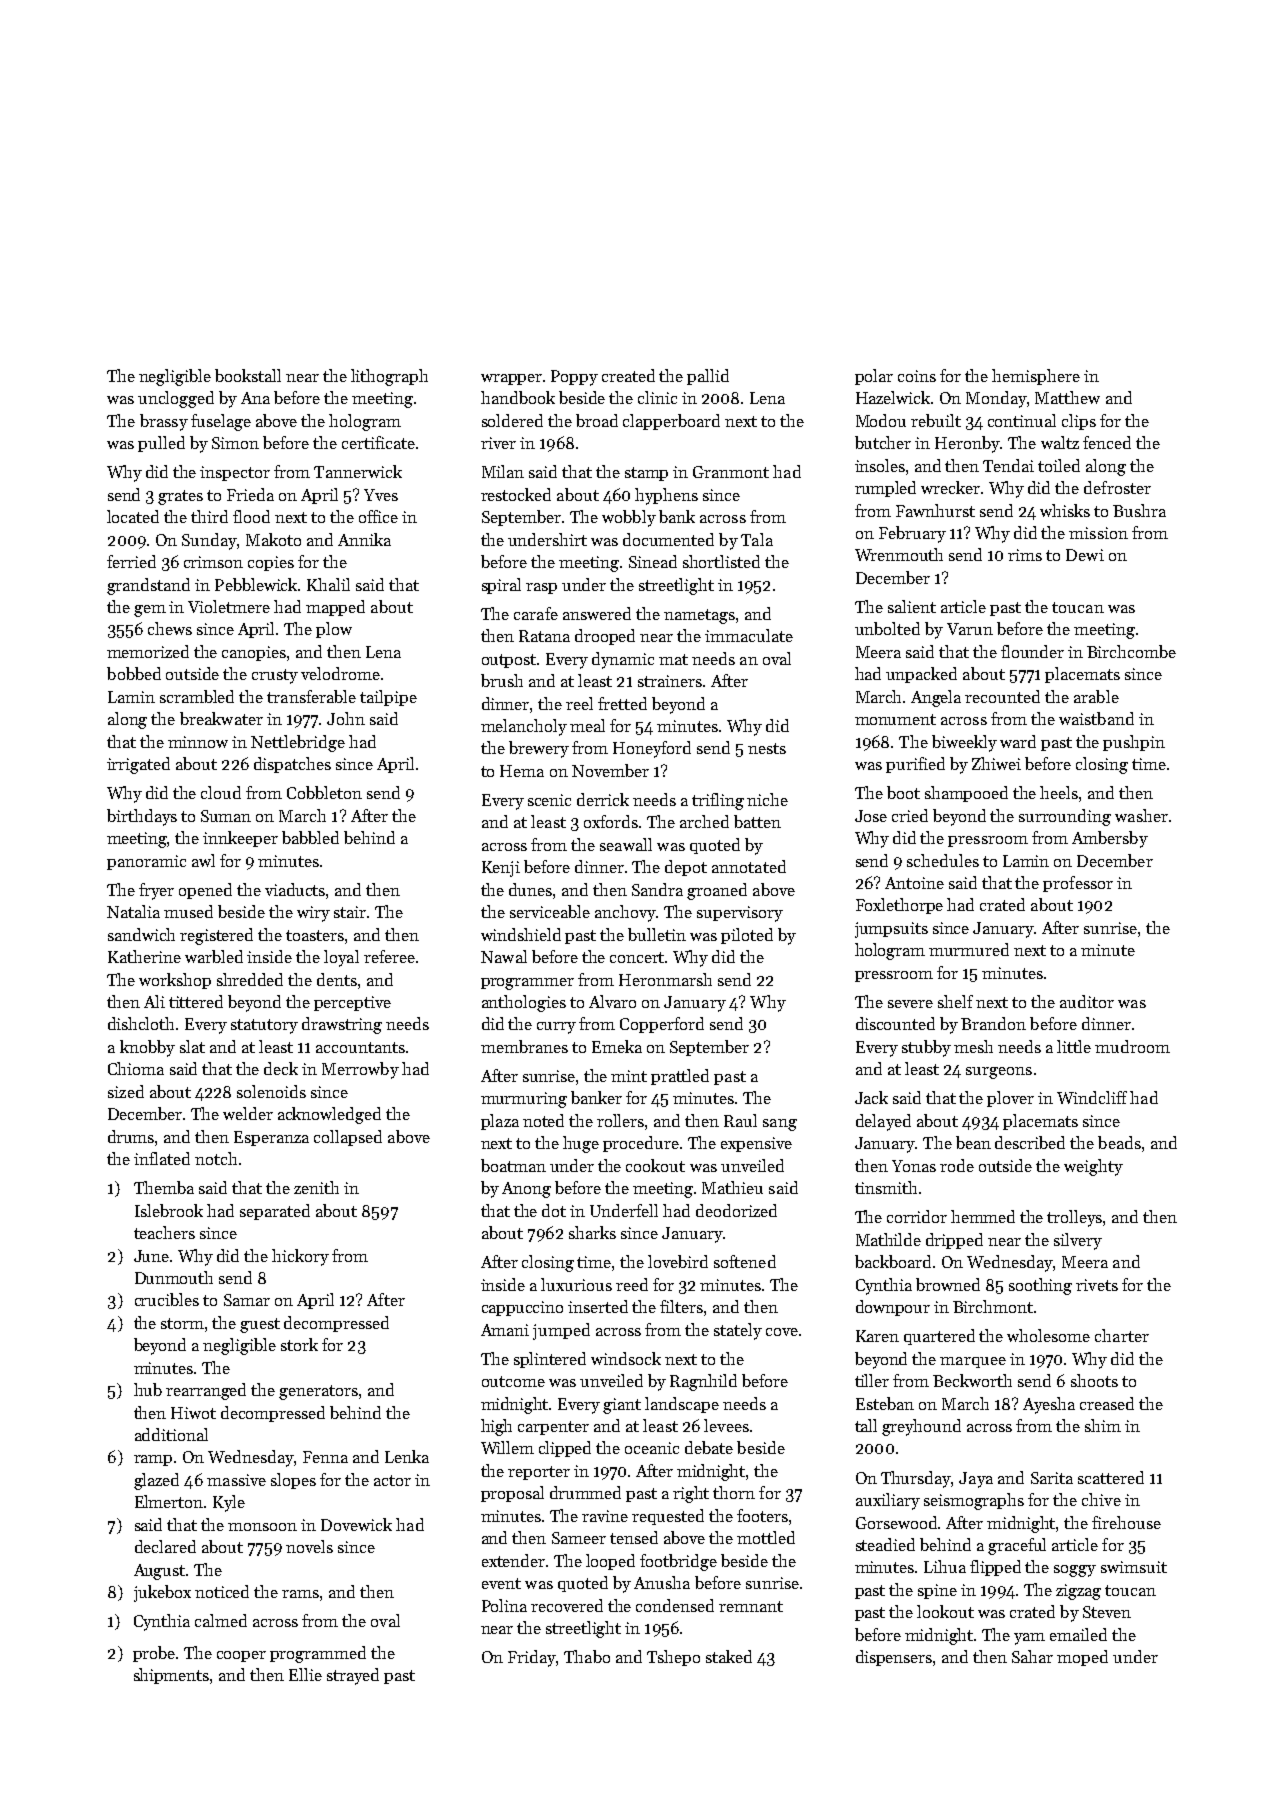 This screenshot has height=1819, width=1286. What do you see at coordinates (731, 472) in the screenshot?
I see `Granmont` at bounding box center [731, 472].
